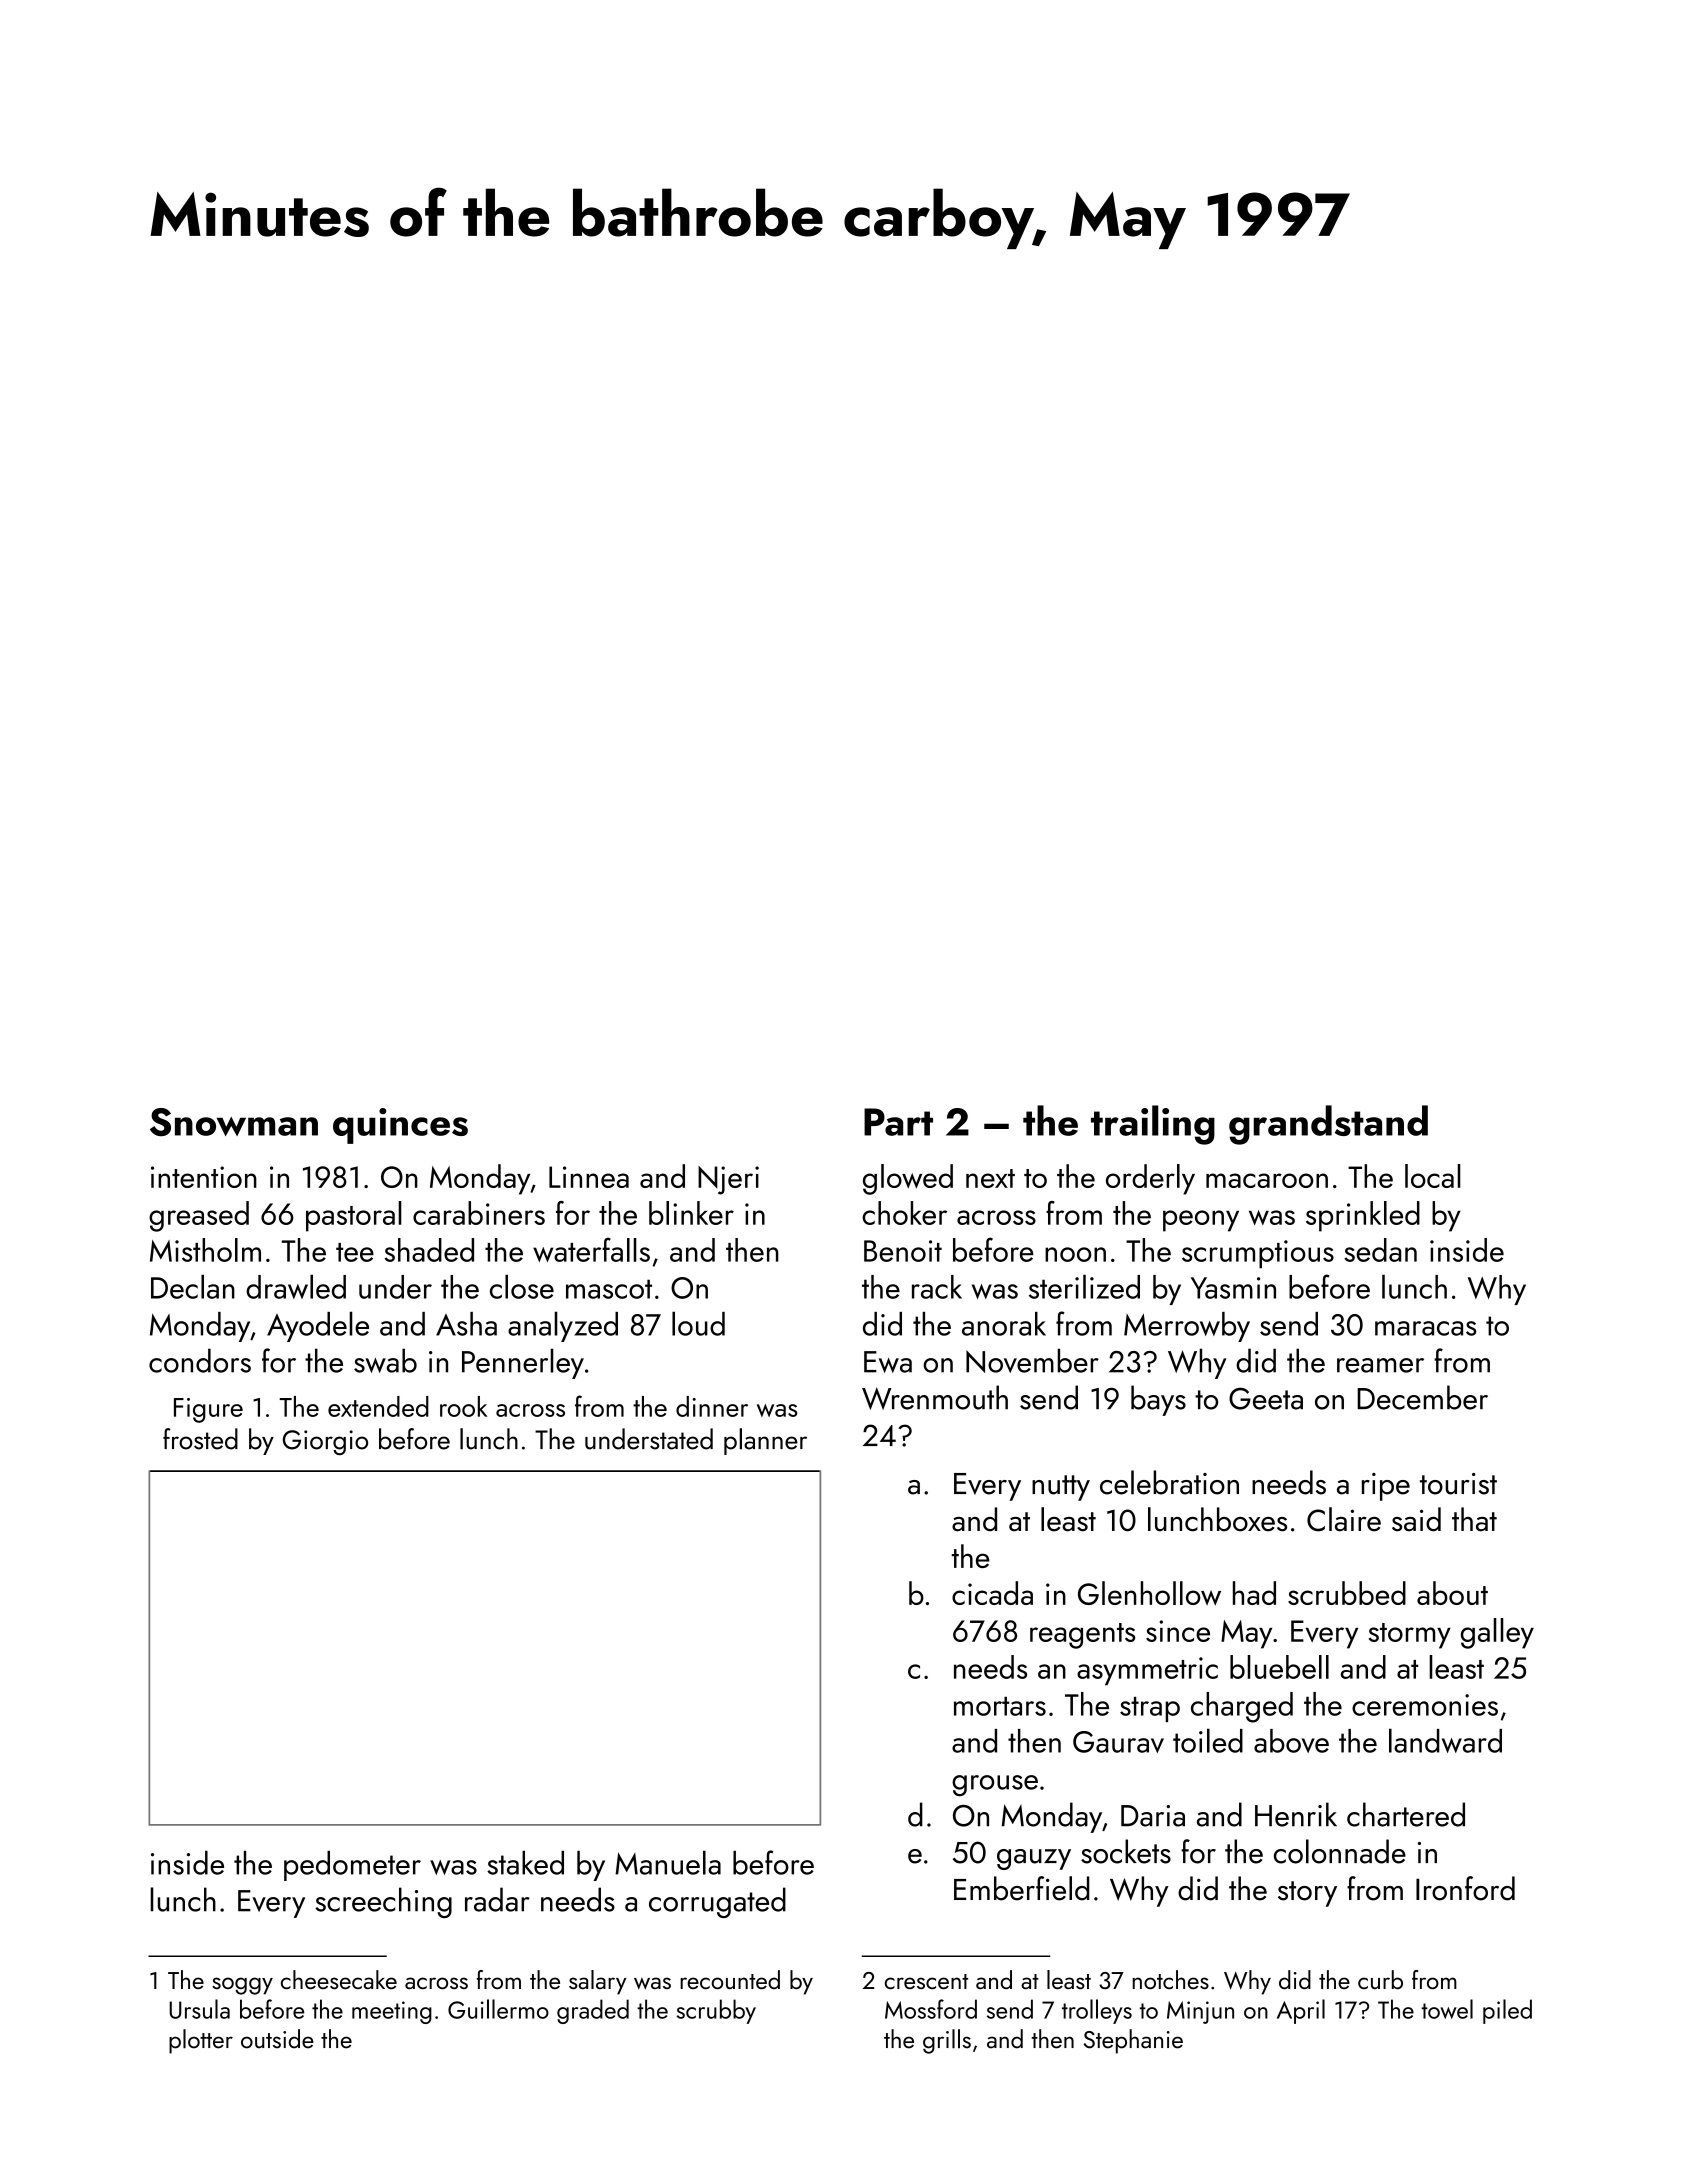 Image resolution: width=1683 pixels, height=2178 pixels. Describe the element at coordinates (497, 1899) in the image. I see `radar` at that location.
